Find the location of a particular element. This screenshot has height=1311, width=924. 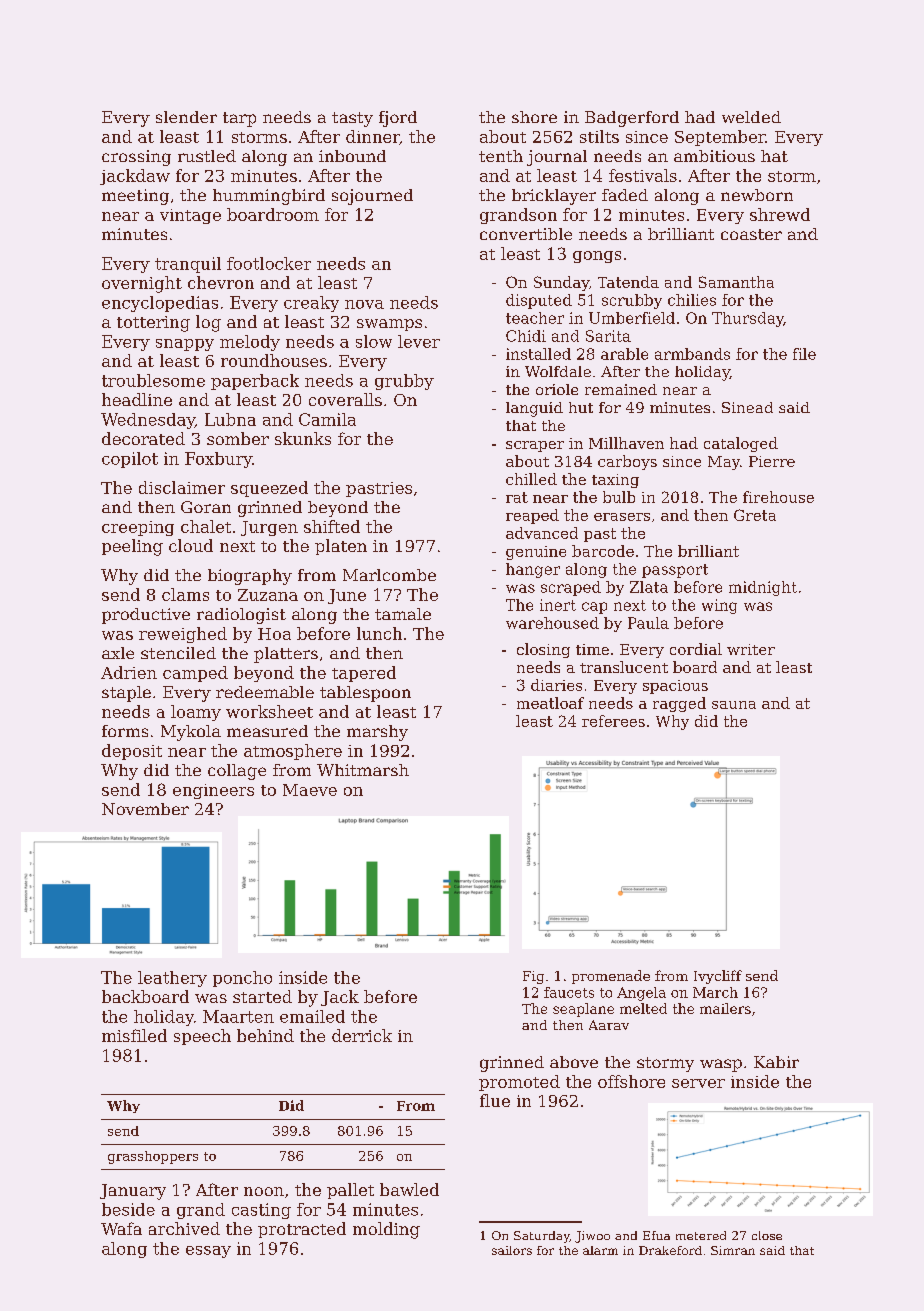

sauna is located at coordinates (734, 705).
